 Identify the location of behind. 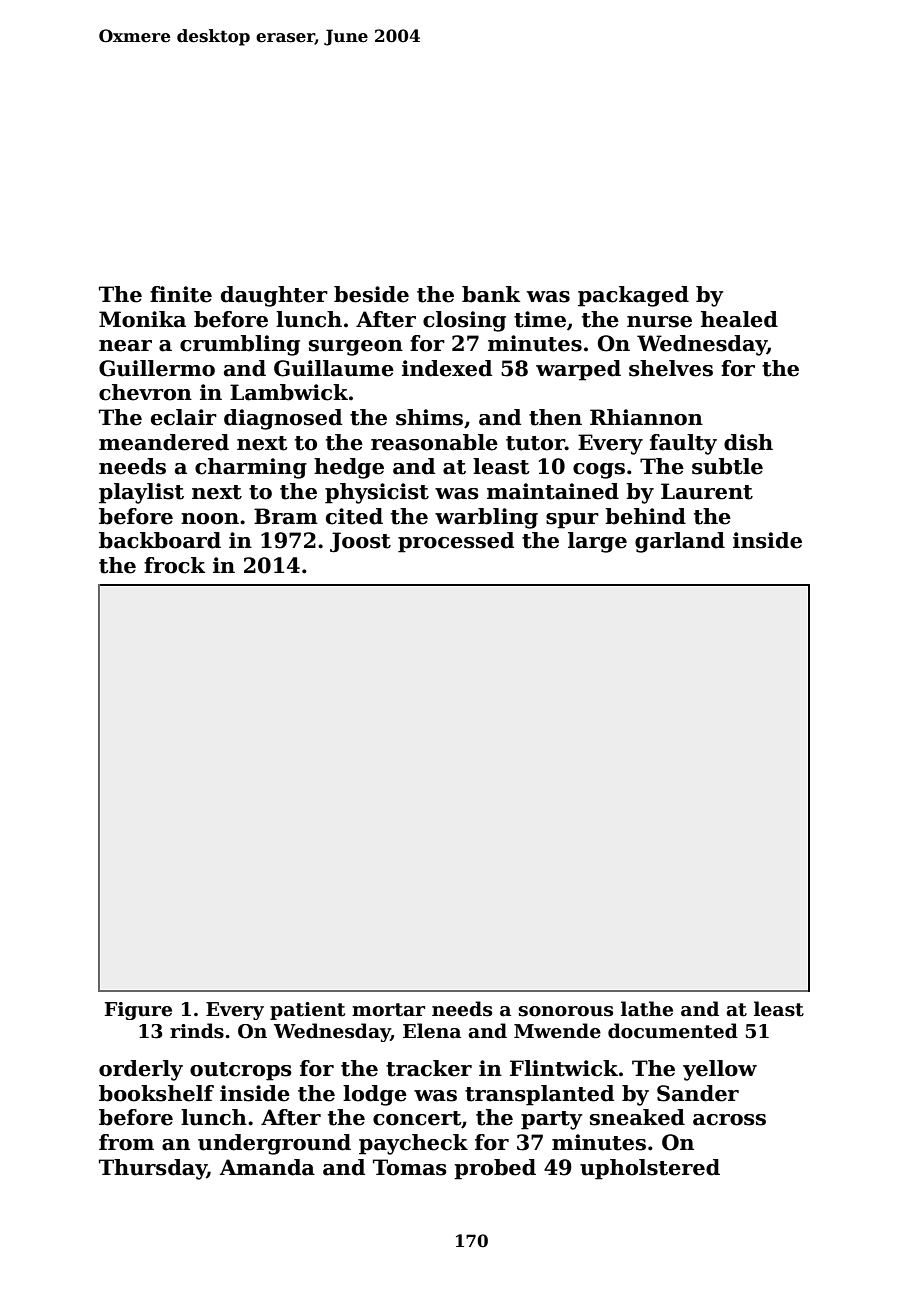
(645, 516).
